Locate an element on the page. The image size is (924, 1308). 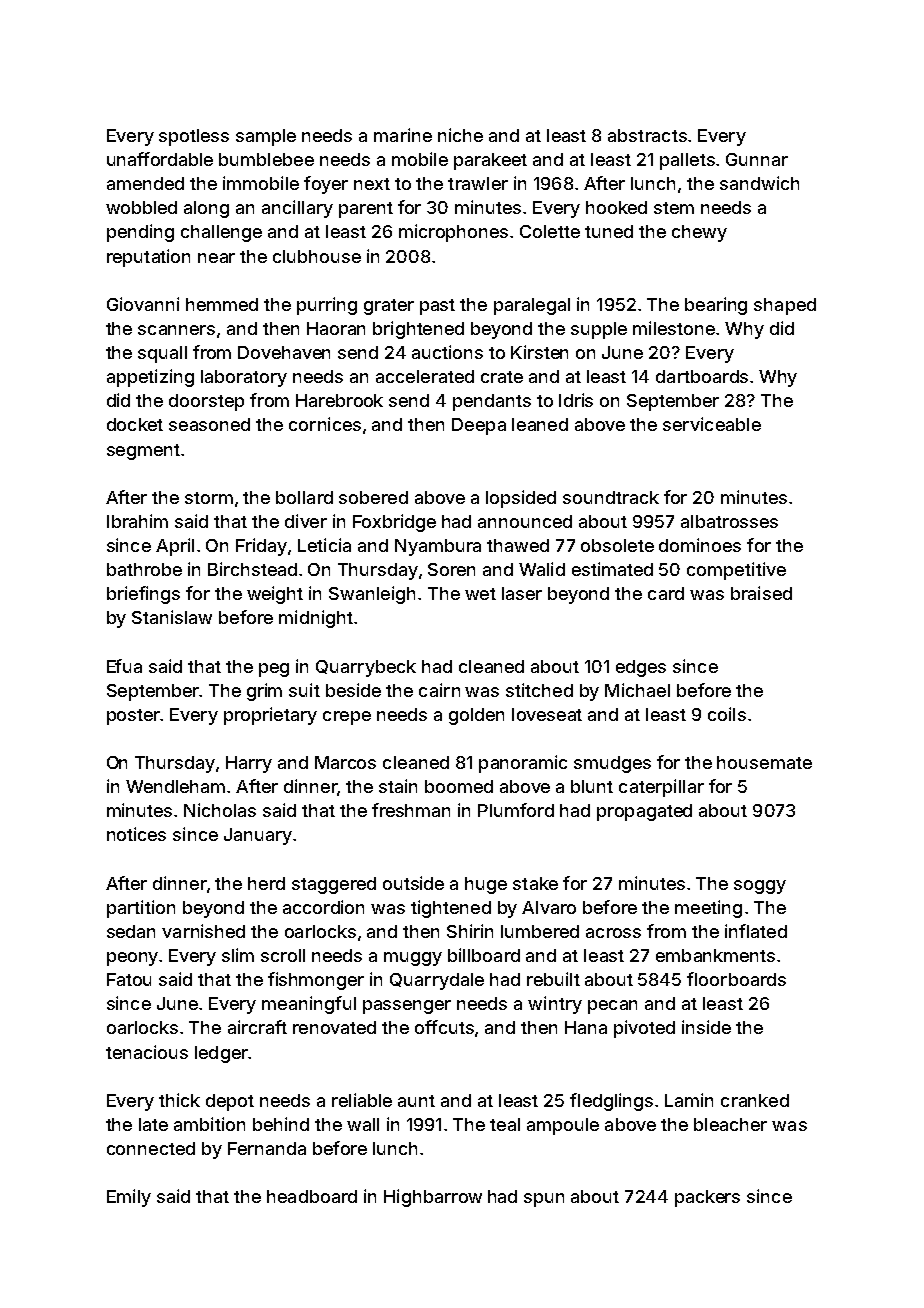
Emily is located at coordinates (129, 1198).
